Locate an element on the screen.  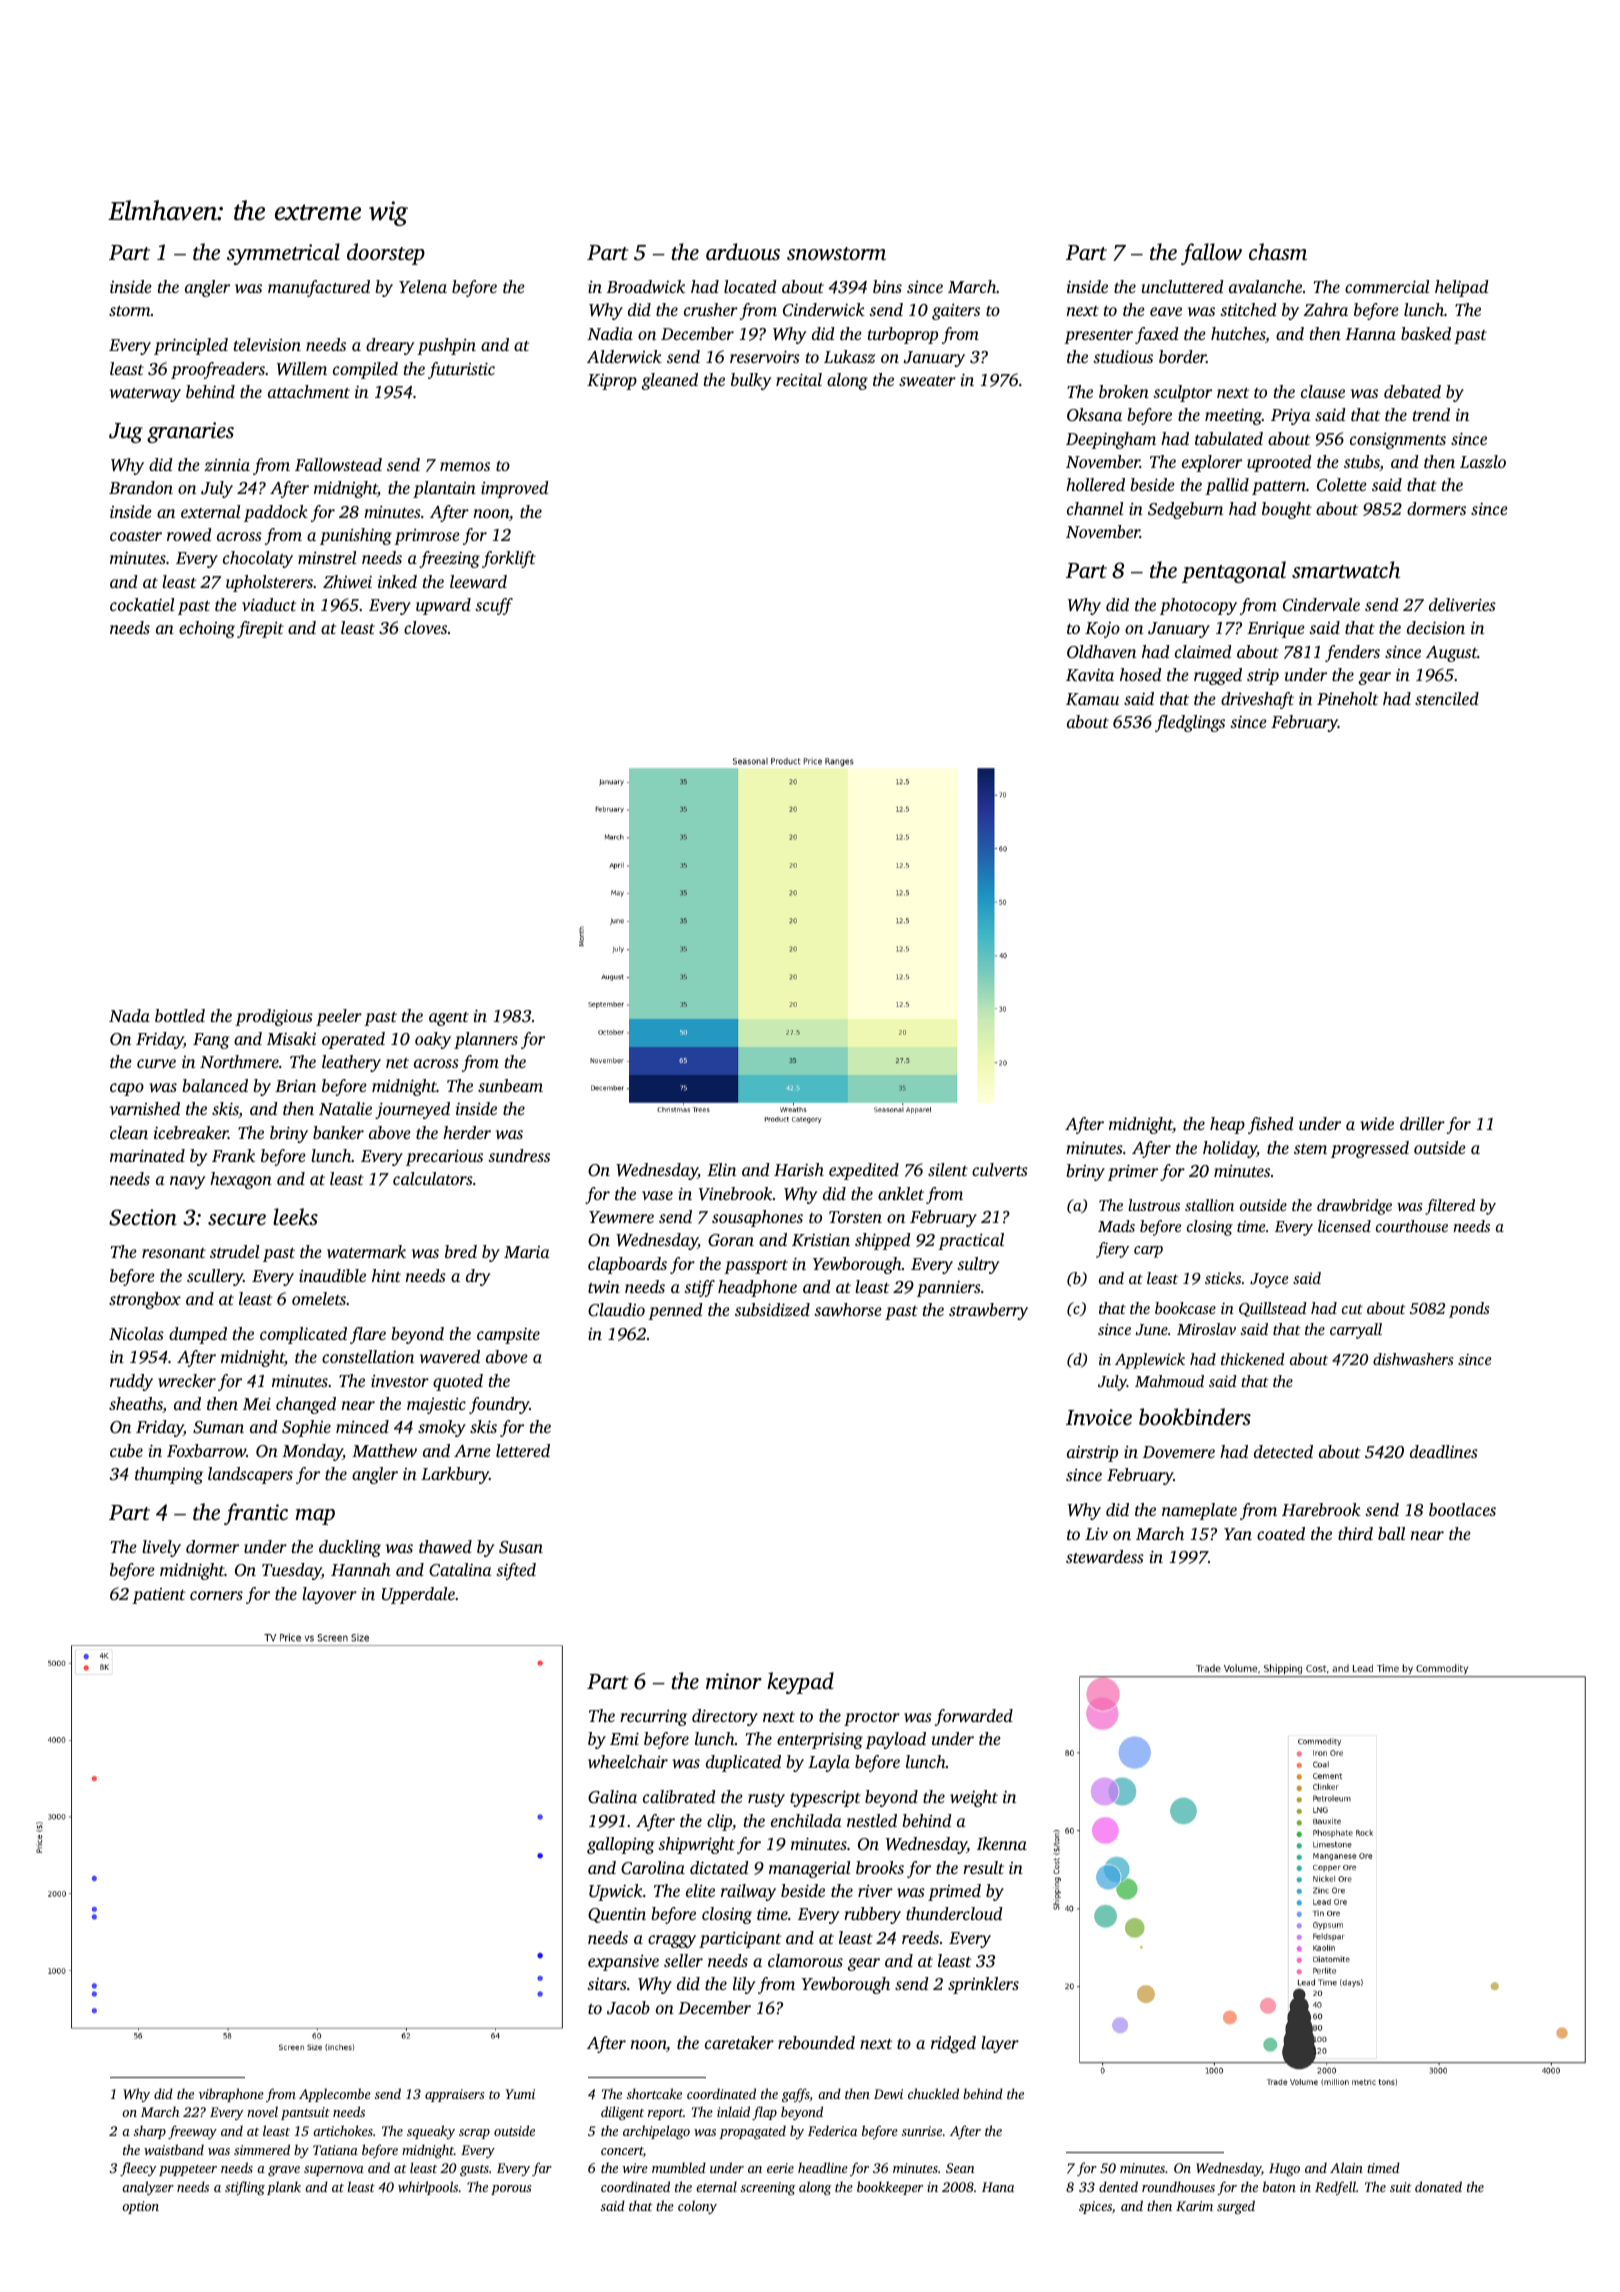
Sophie is located at coordinates (306, 1428).
